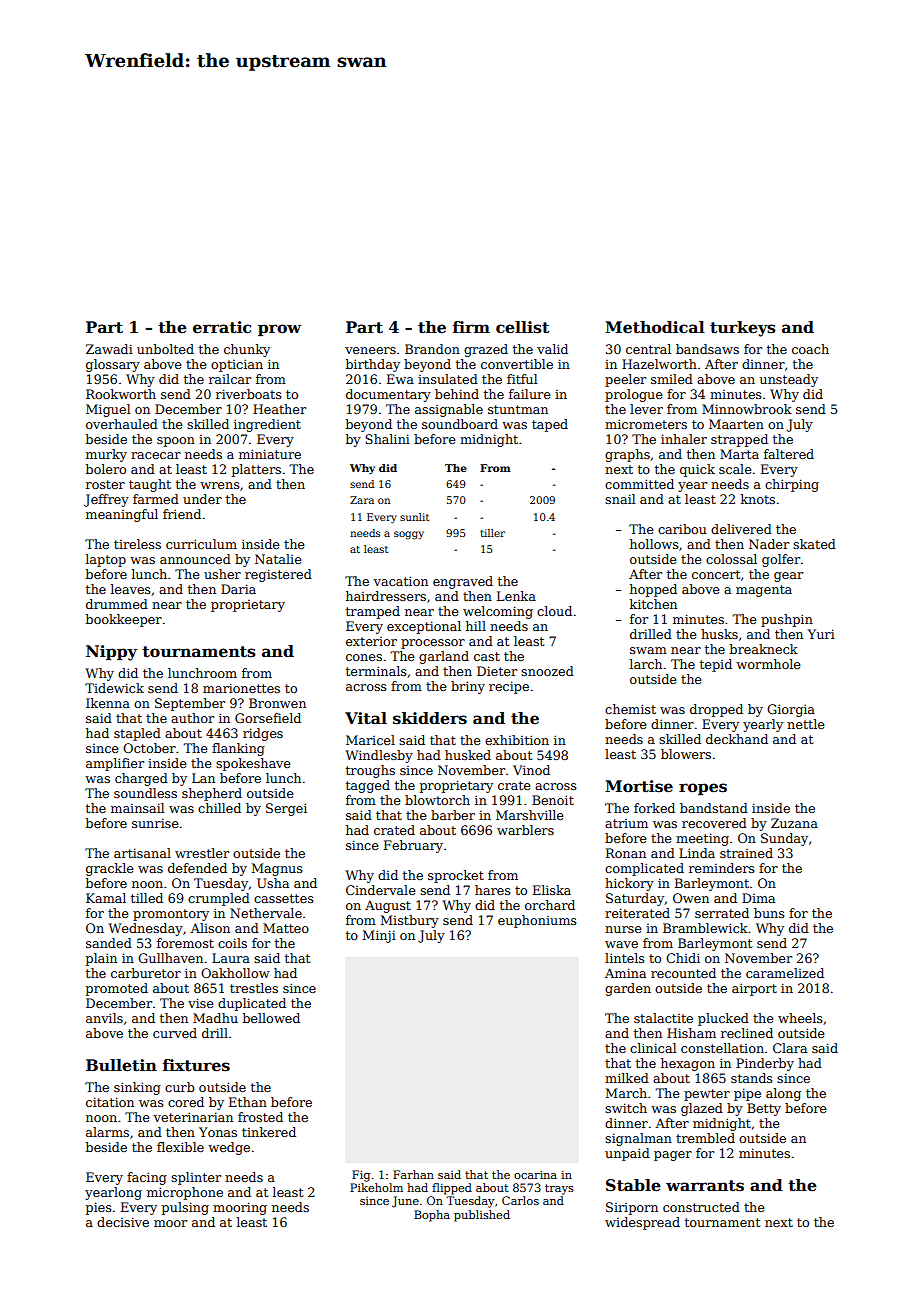  I want to click on curriculum, so click(201, 544).
